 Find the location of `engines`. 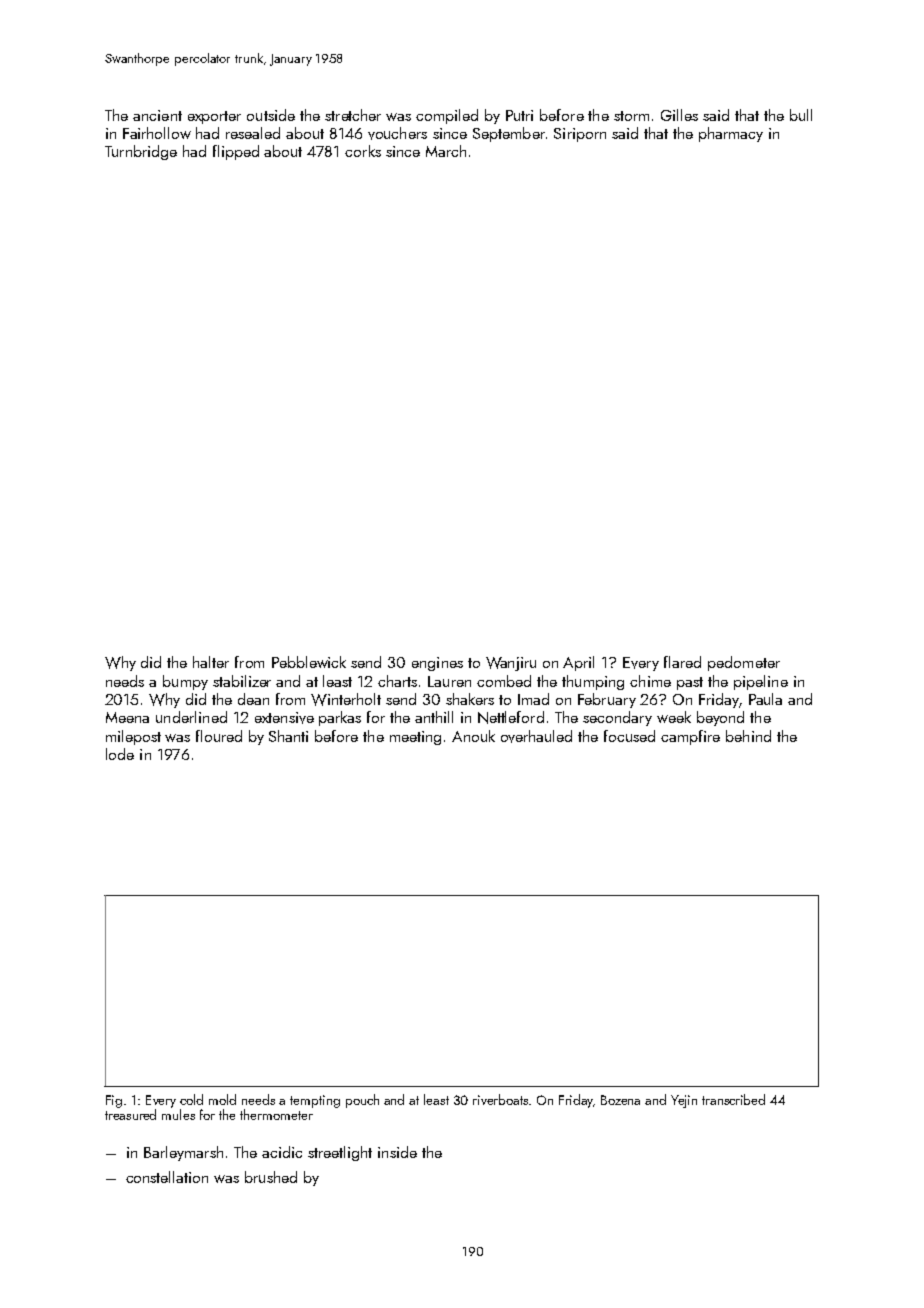

engines is located at coordinates (437, 664).
